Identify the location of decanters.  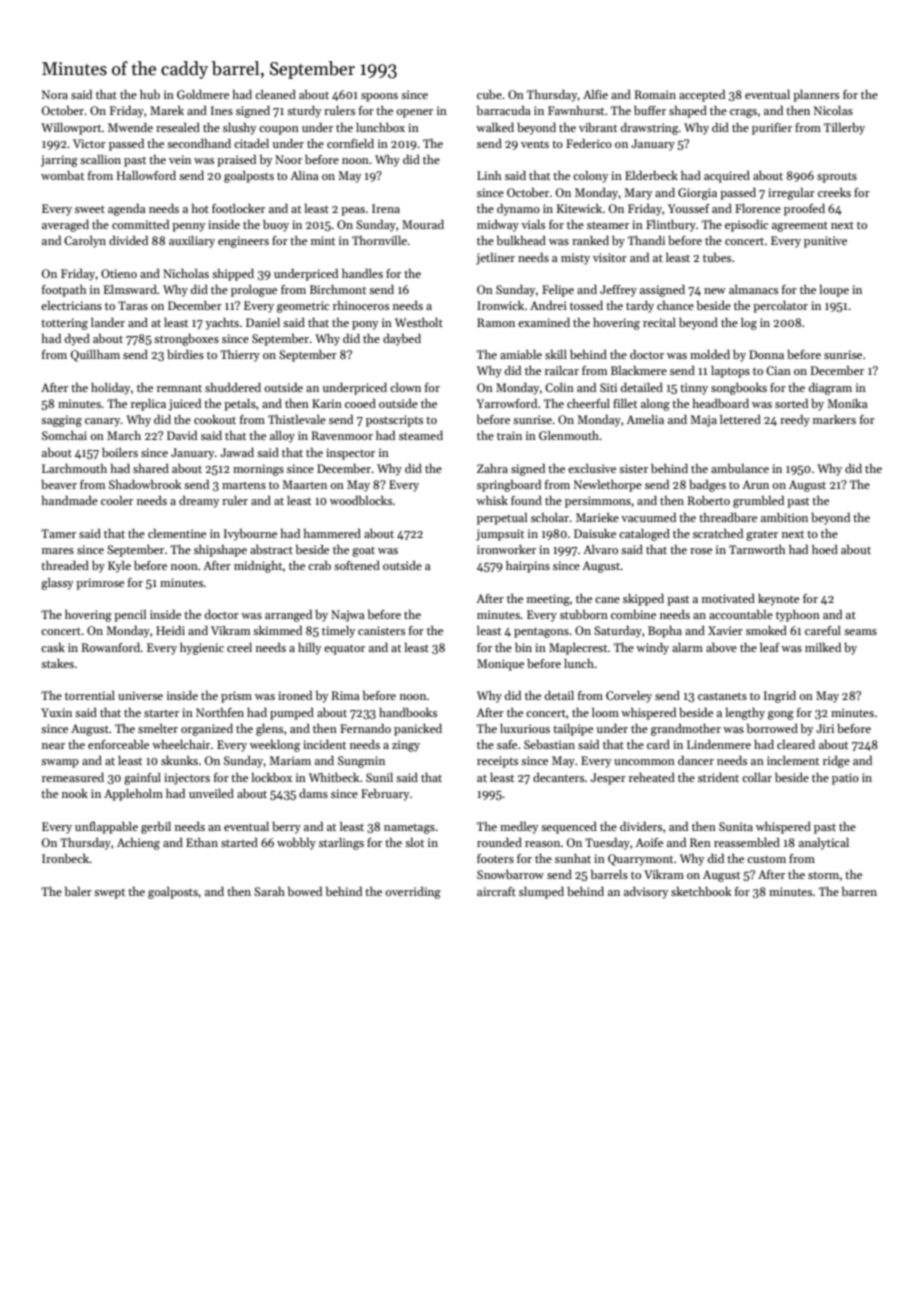
(558, 777).
